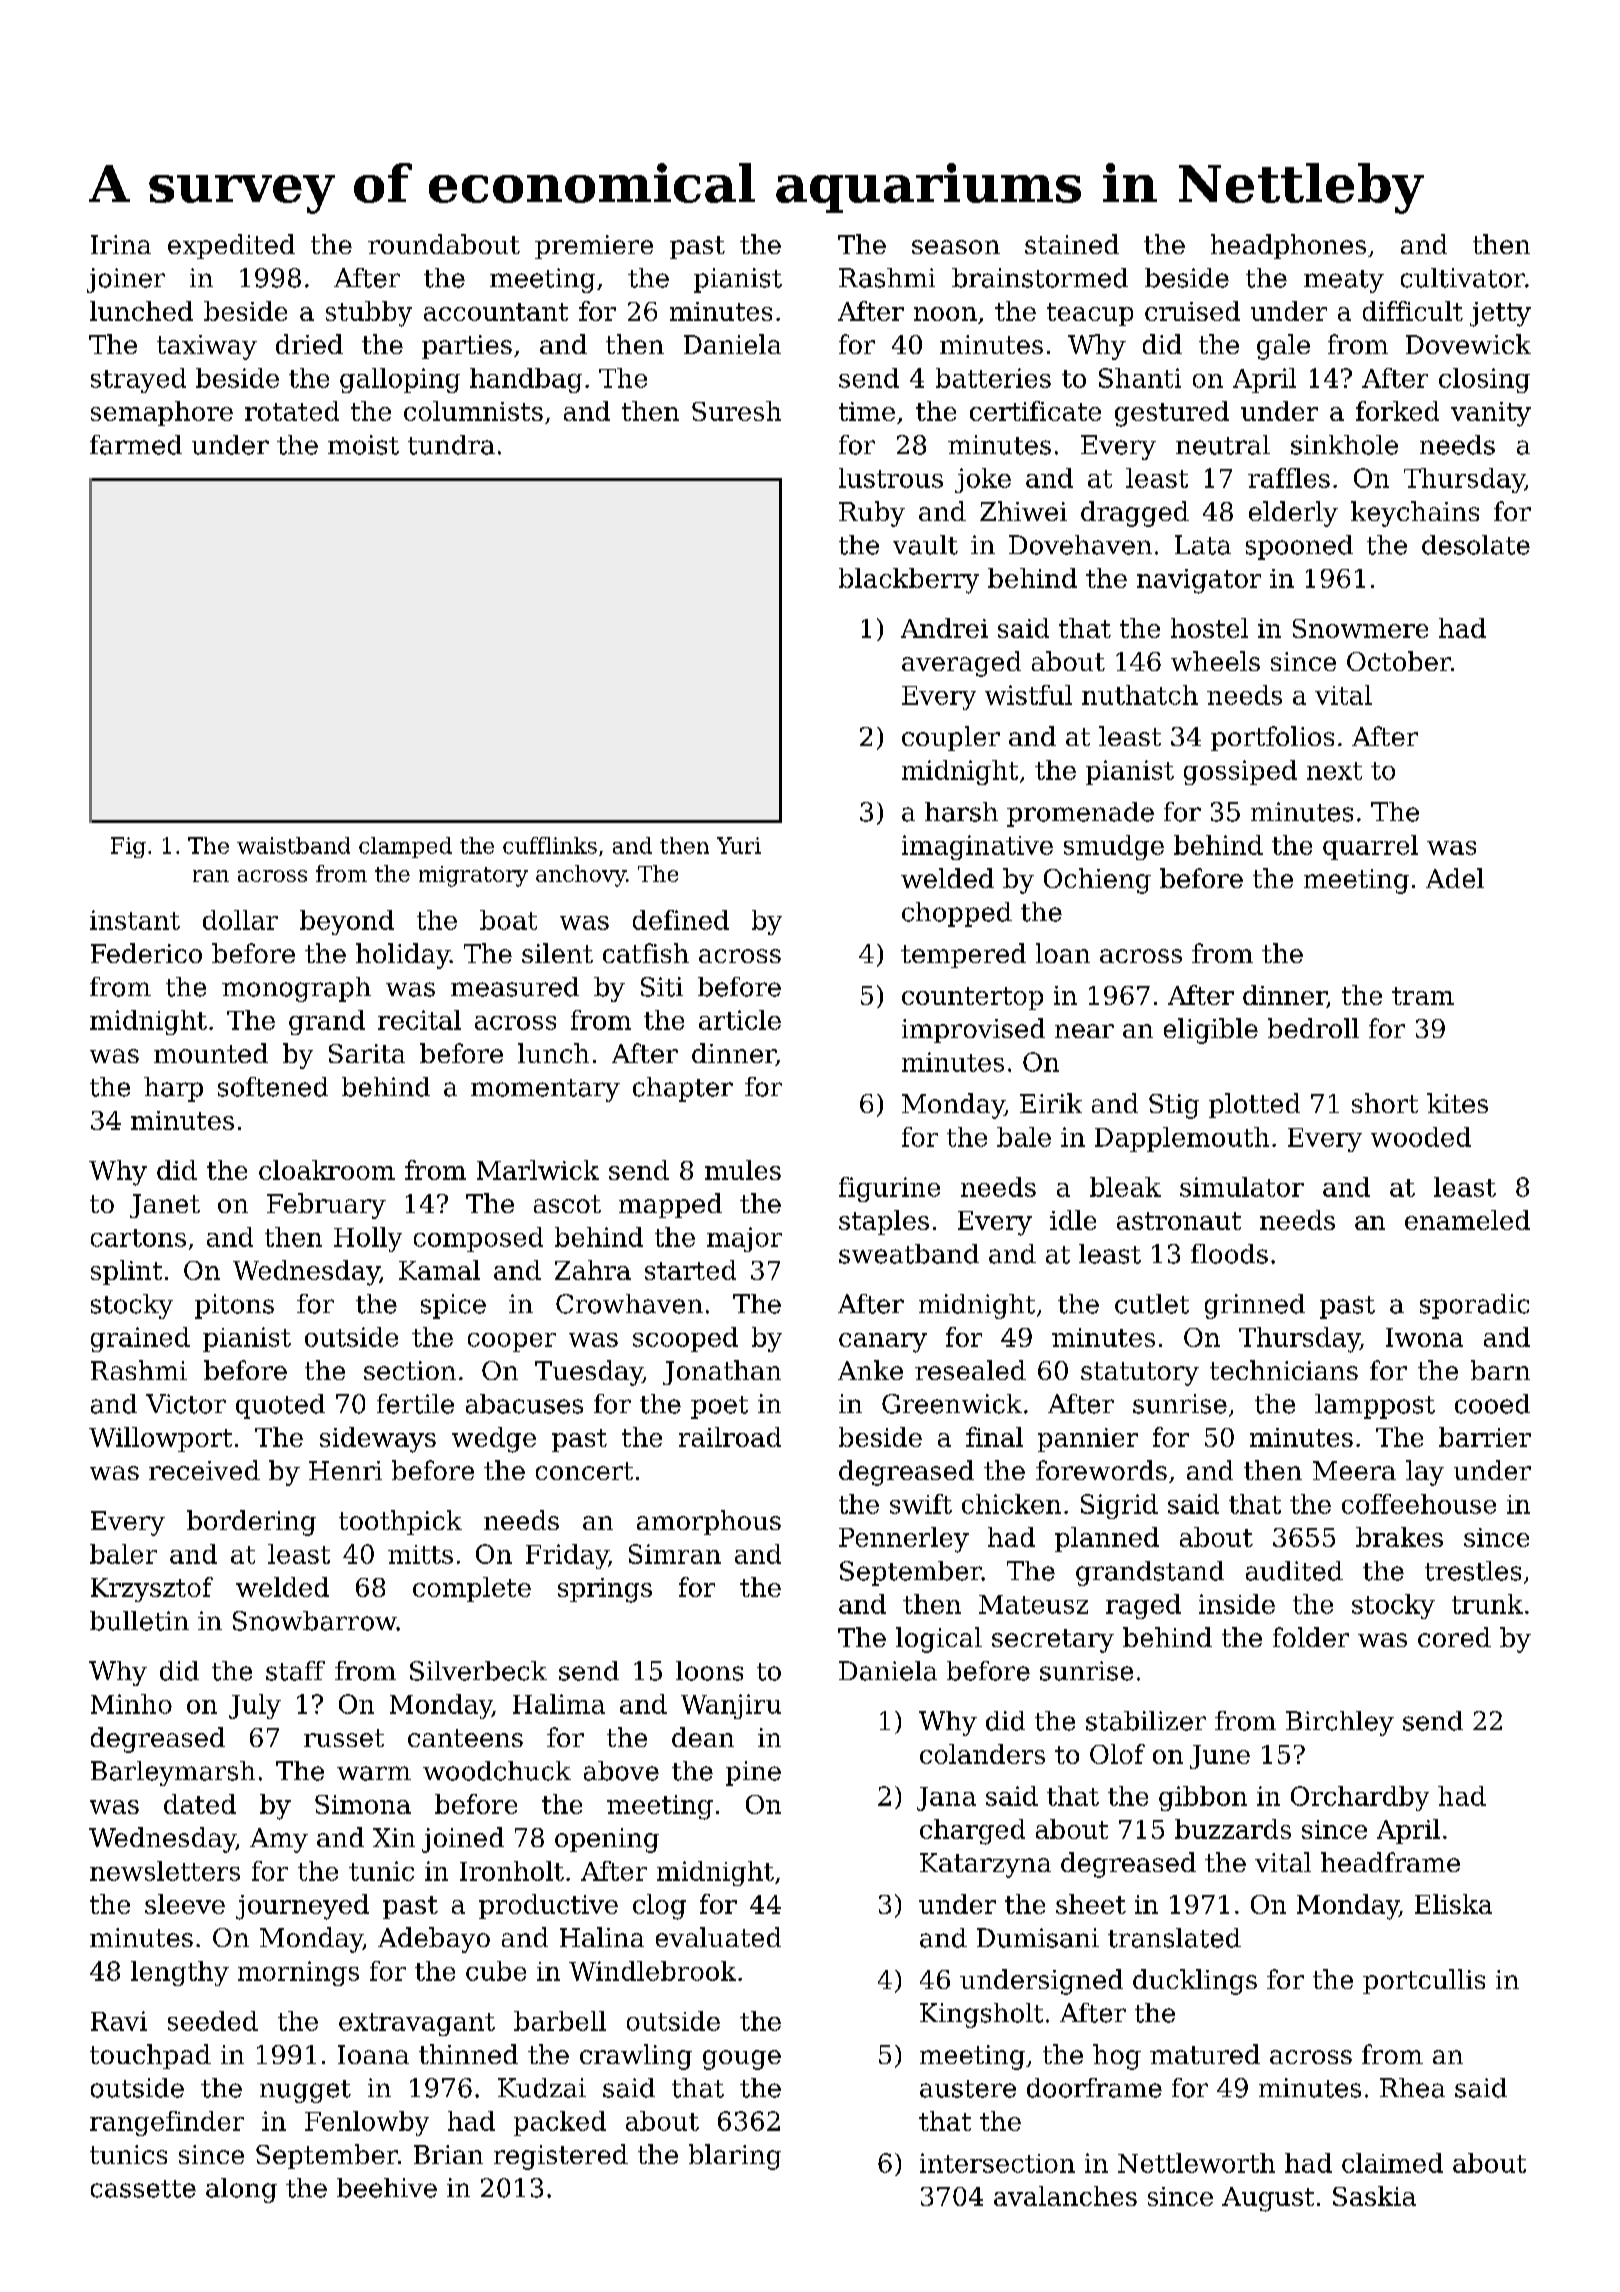 The image size is (1620, 2292). I want to click on season, so click(956, 247).
